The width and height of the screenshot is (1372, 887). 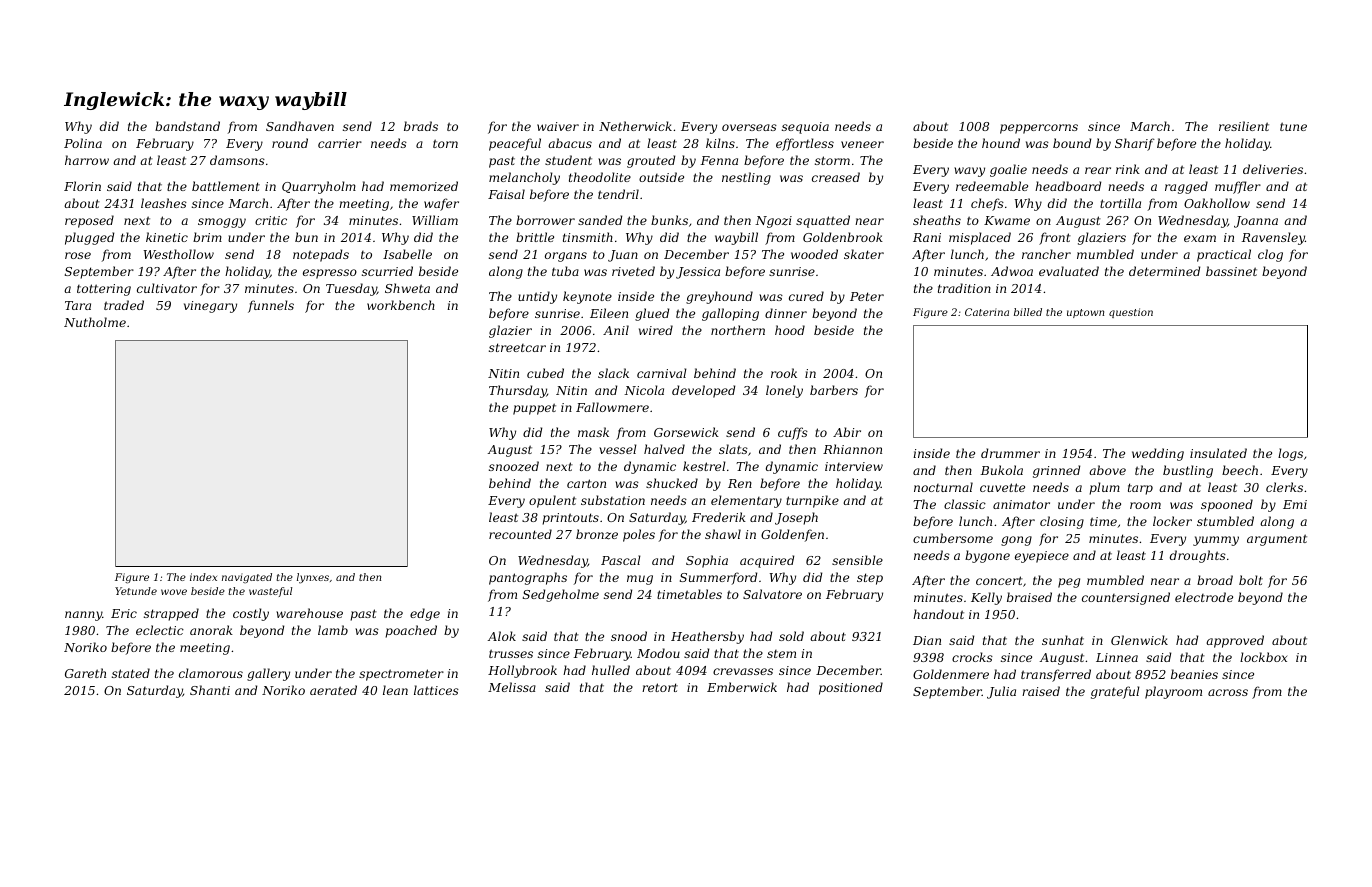 I want to click on Sharif, so click(x=1135, y=144).
